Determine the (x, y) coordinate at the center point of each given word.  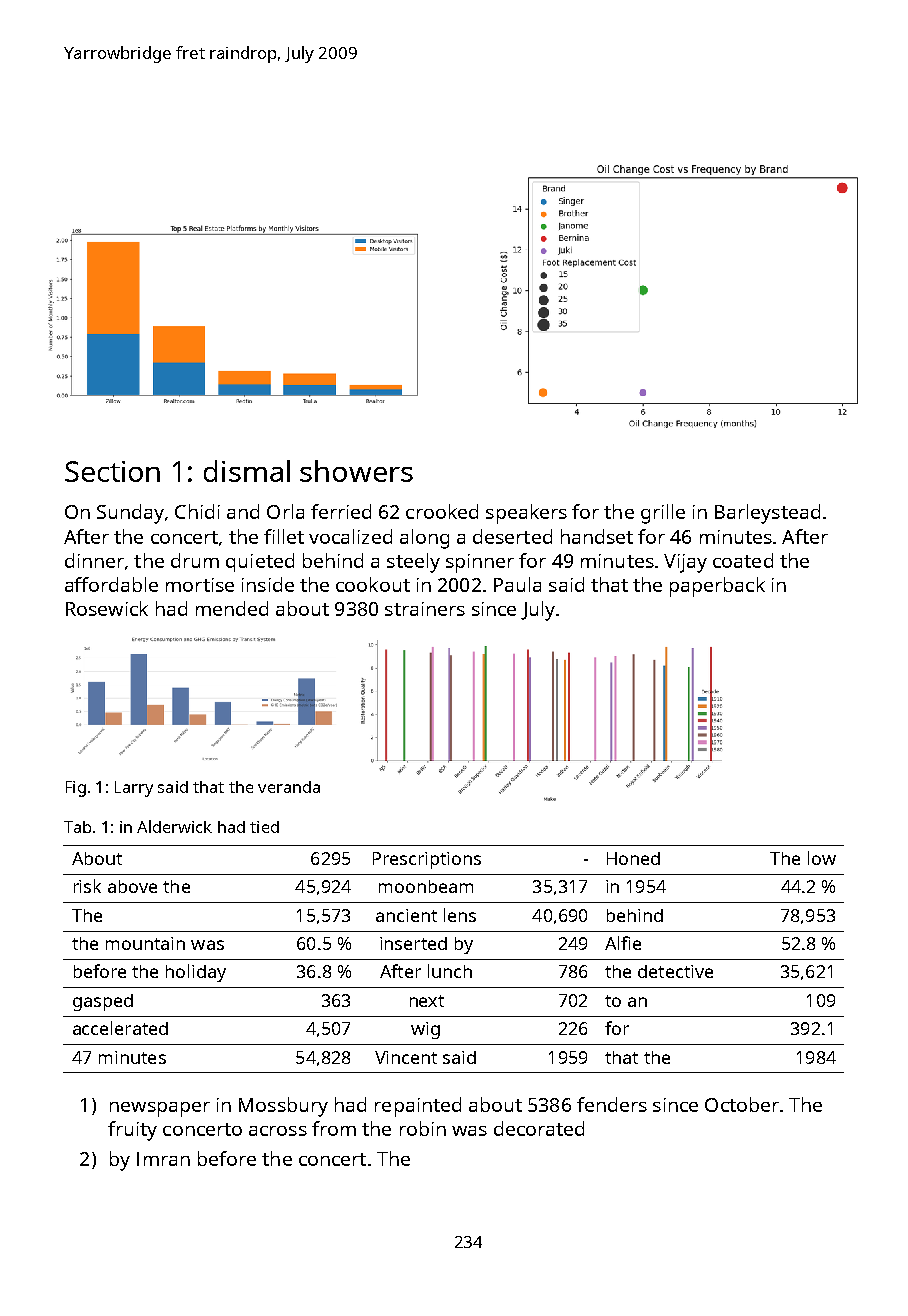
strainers (425, 609)
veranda (289, 787)
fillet (284, 536)
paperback (717, 587)
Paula (517, 584)
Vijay (685, 563)
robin (423, 1128)
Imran (163, 1159)
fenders (612, 1104)
